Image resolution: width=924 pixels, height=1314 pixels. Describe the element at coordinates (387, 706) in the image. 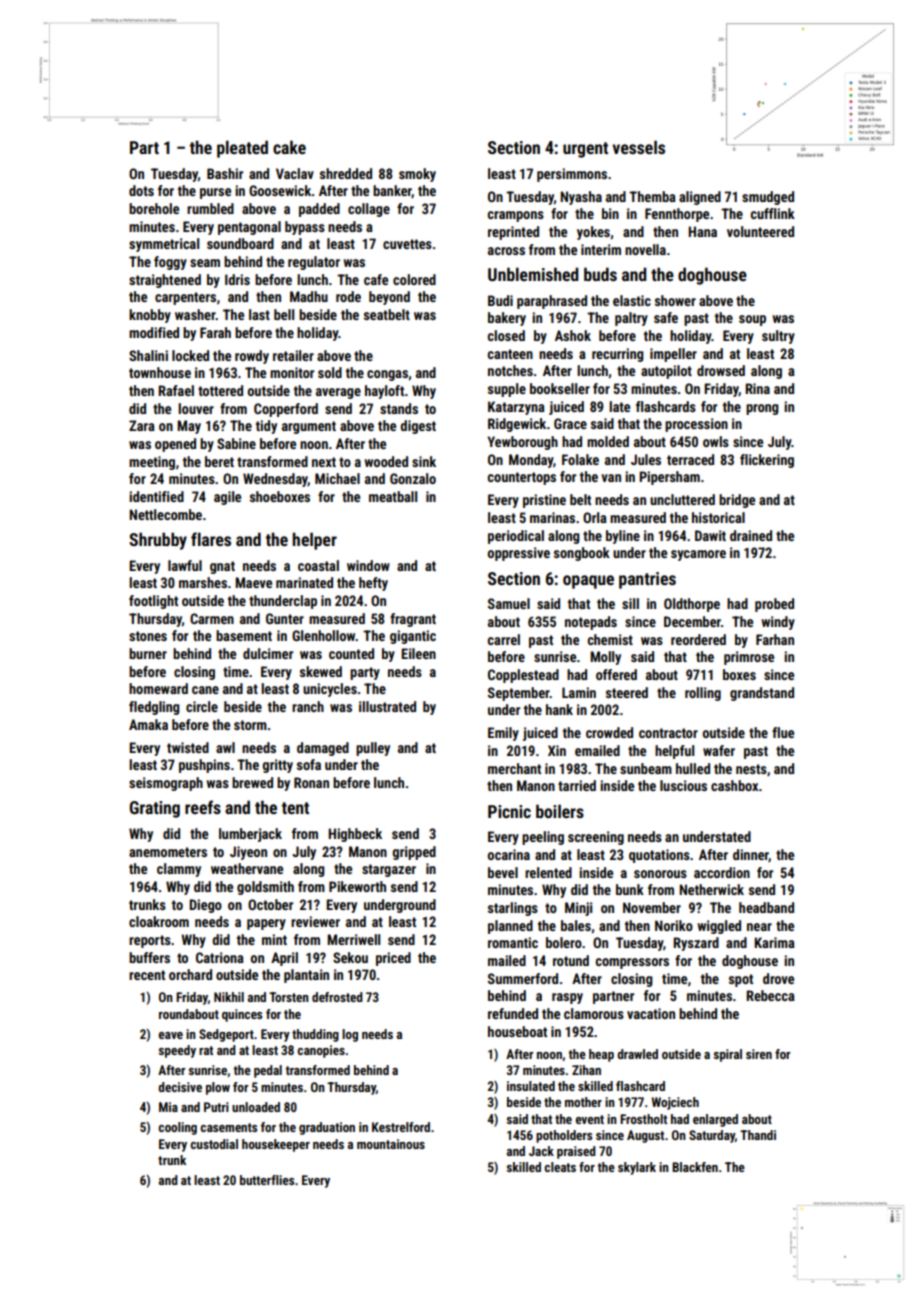

I see `illustrated` at that location.
